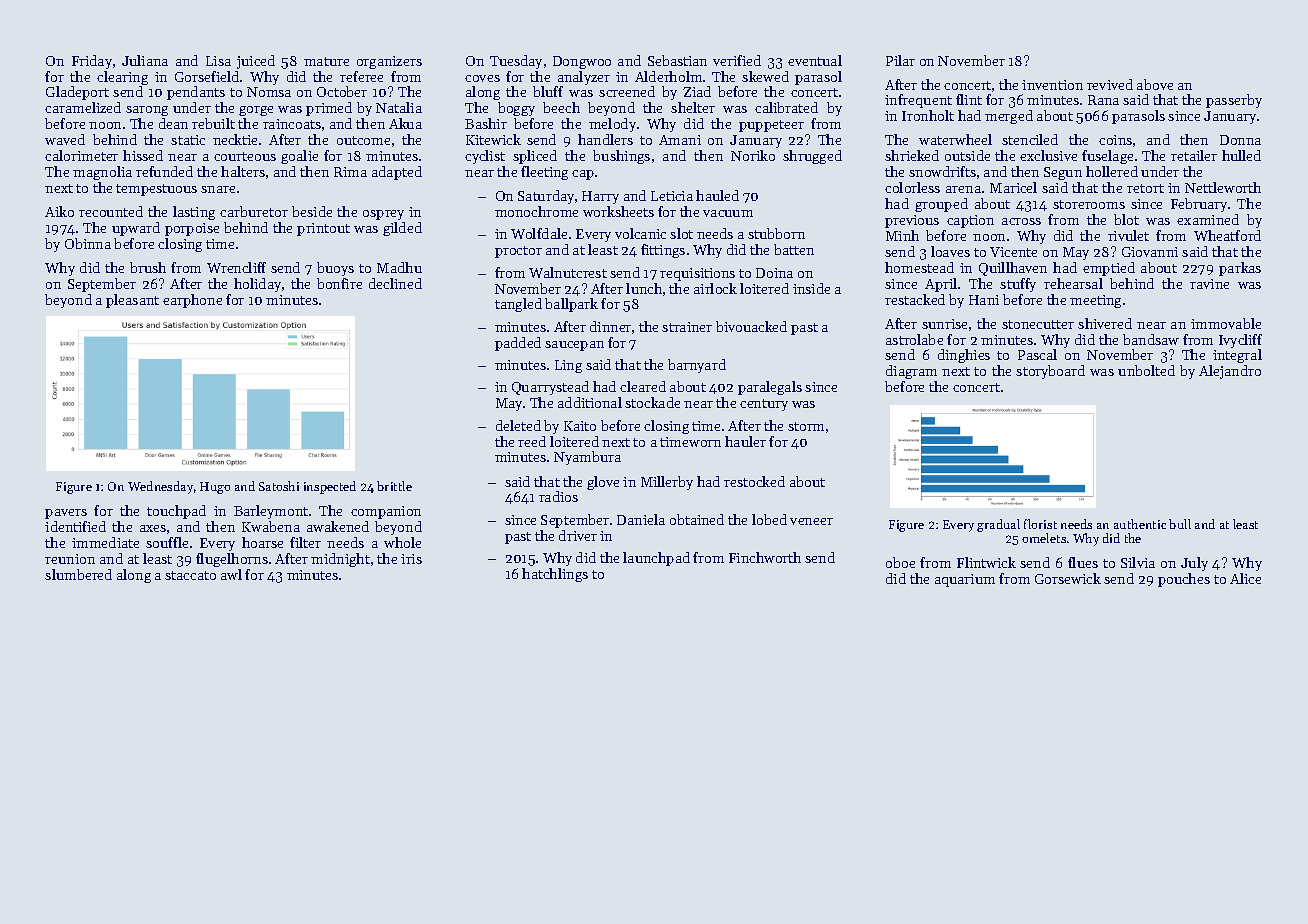 Image resolution: width=1308 pixels, height=924 pixels. I want to click on Hugo, so click(215, 488).
